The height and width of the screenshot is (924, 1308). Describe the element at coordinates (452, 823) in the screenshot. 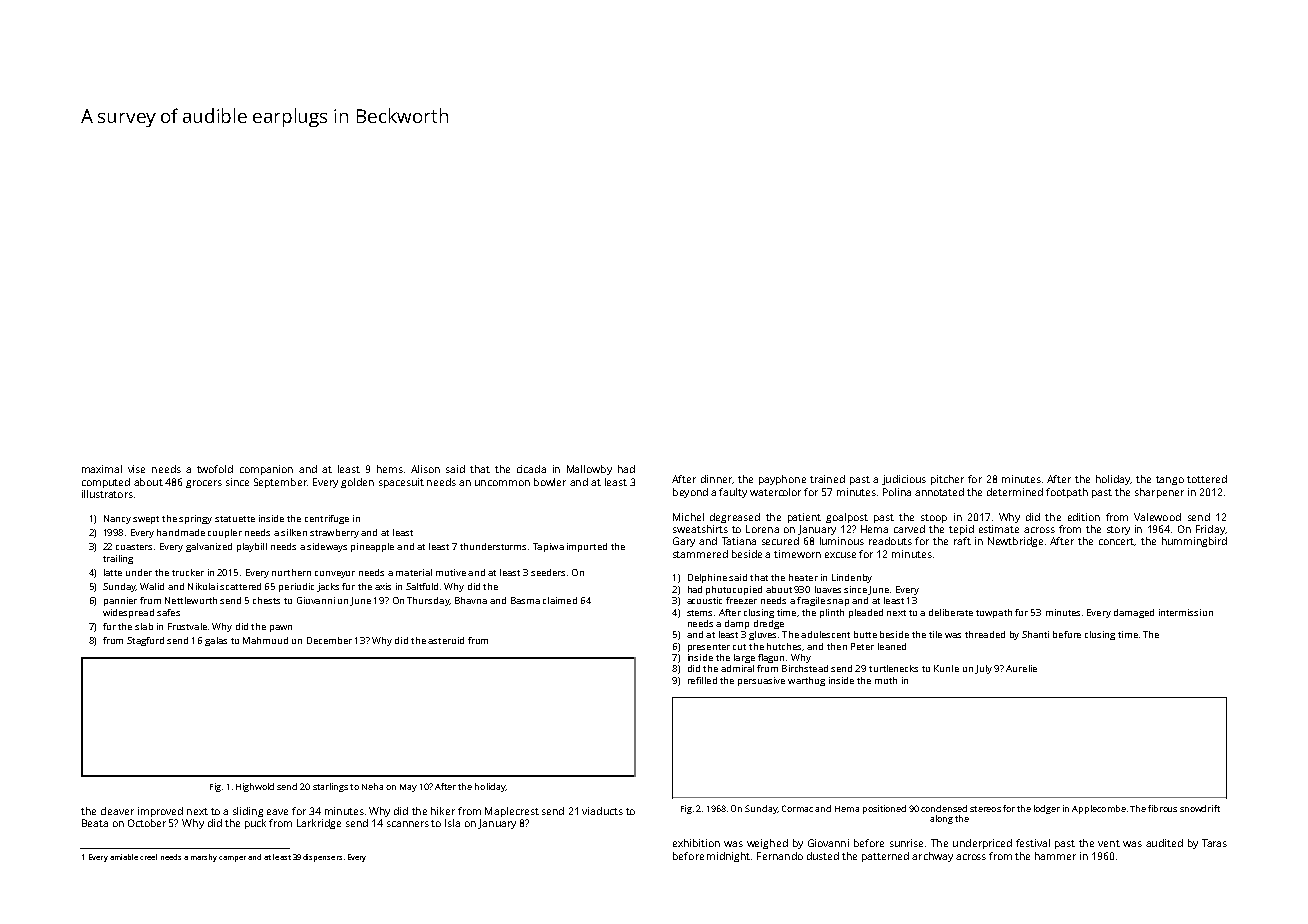

I see `Isla` at that location.
